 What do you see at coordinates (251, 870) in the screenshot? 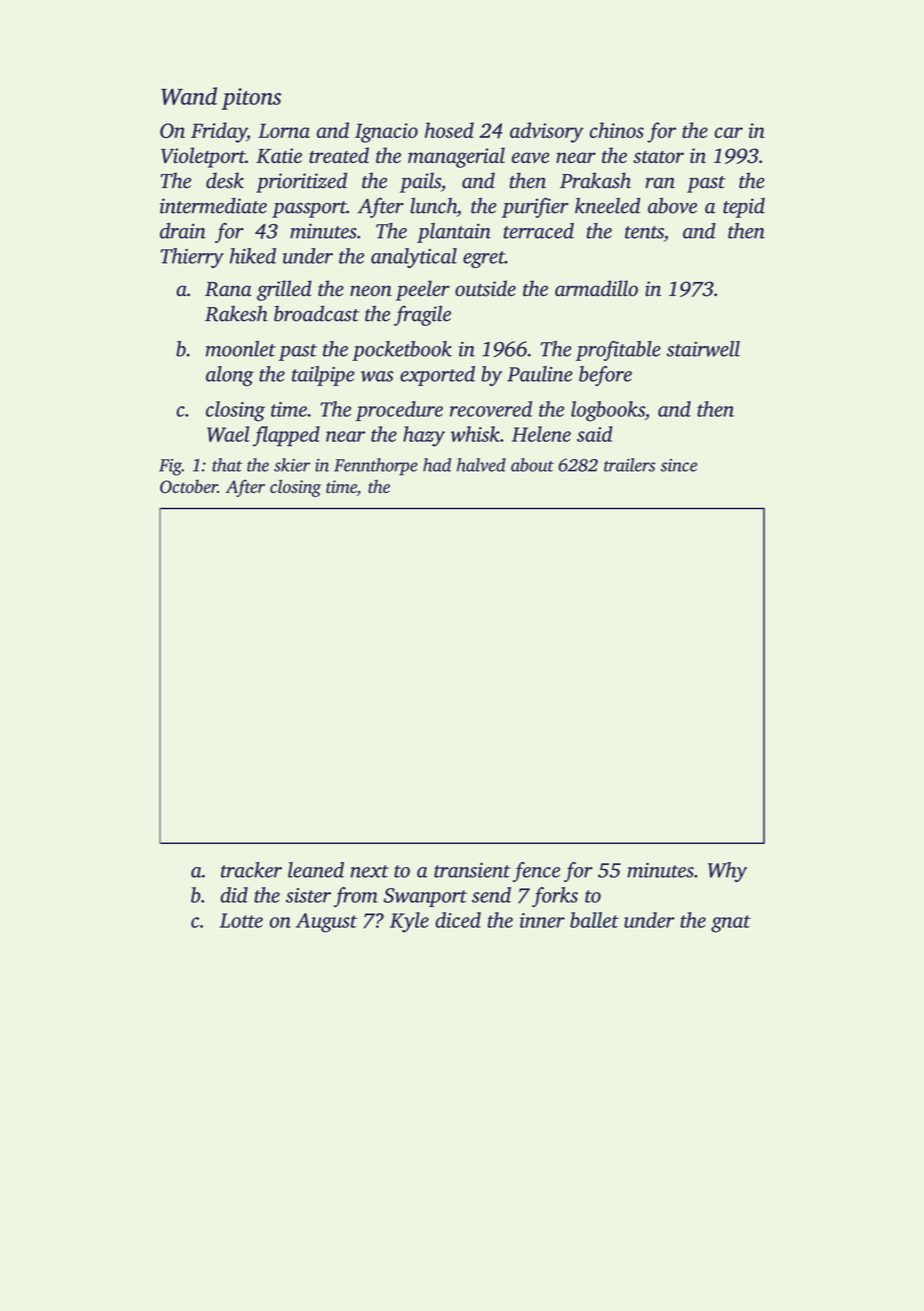
I see `tracker` at bounding box center [251, 870].
